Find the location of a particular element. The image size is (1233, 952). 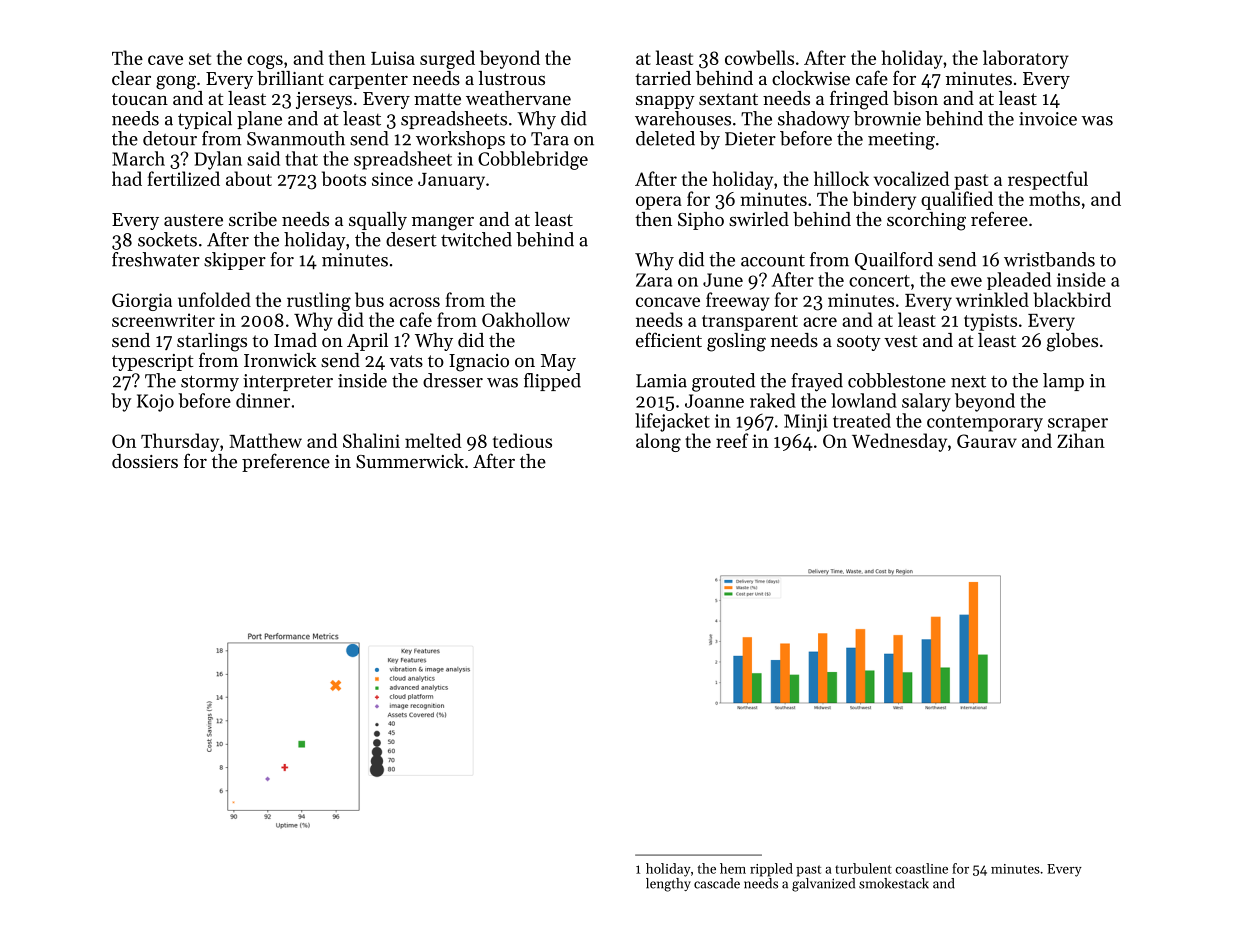

cascade is located at coordinates (717, 883).
